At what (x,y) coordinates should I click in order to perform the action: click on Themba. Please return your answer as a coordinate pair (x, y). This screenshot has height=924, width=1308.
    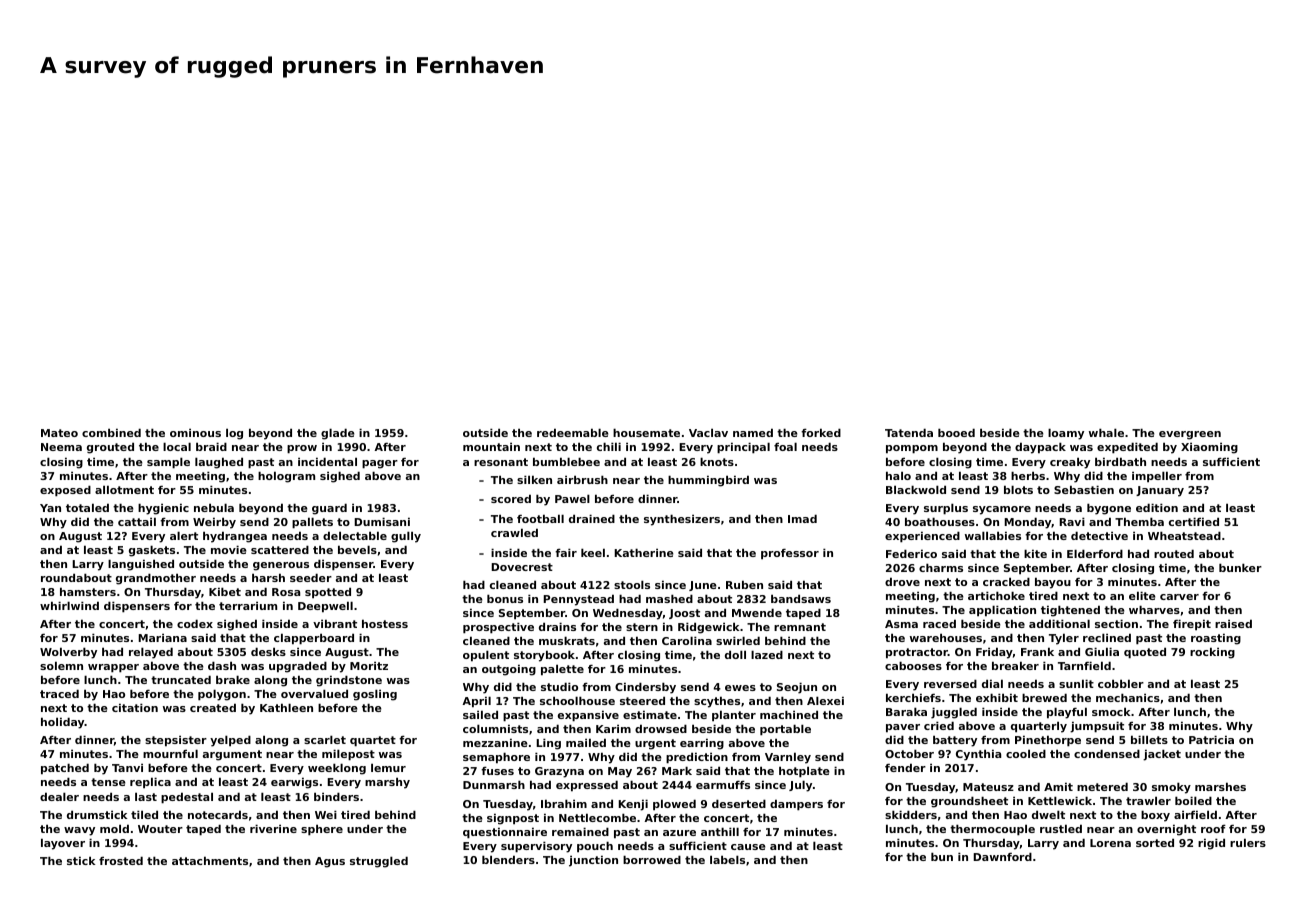
    Looking at the image, I should click on (1139, 521).
